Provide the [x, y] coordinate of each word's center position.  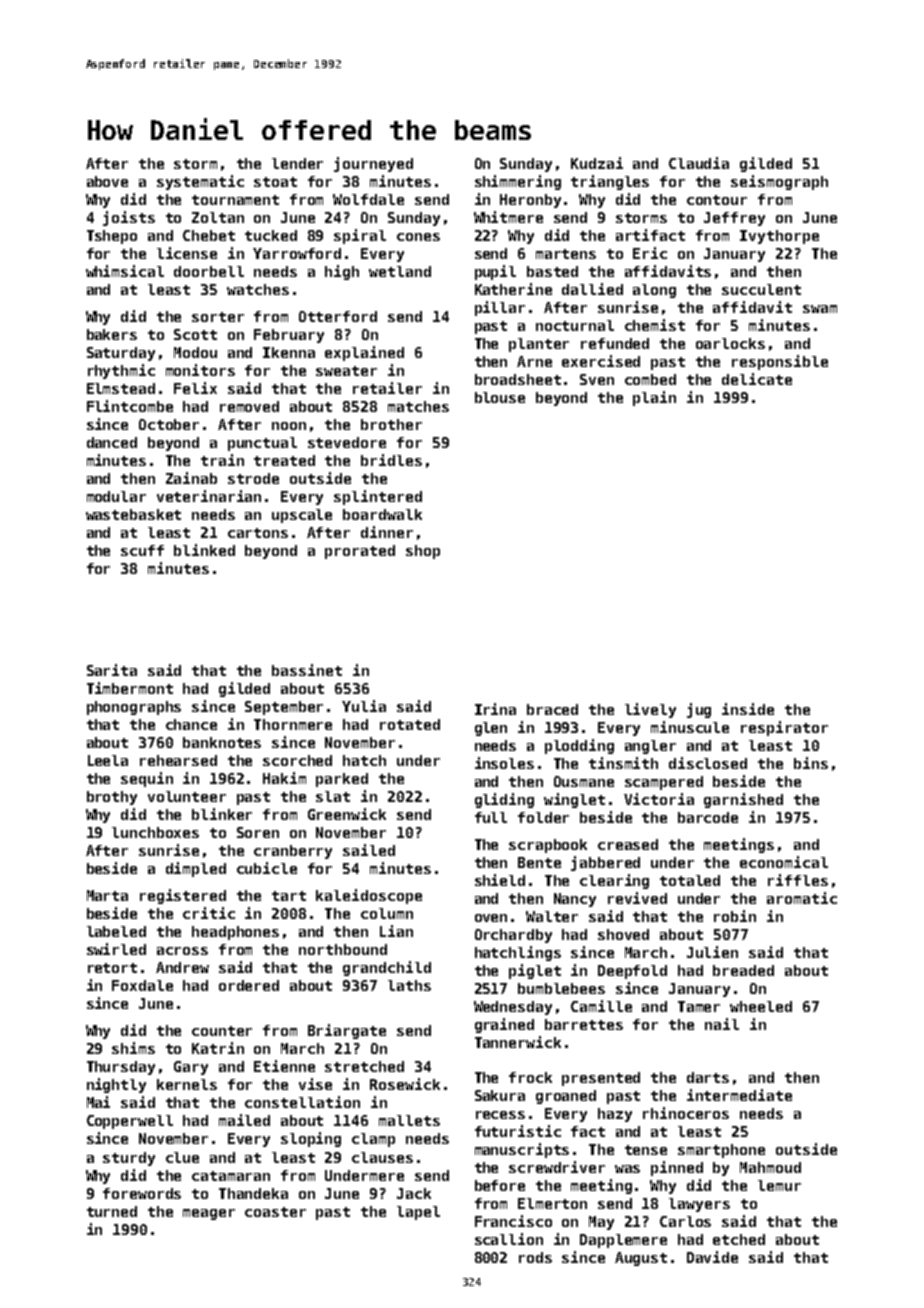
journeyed [373, 164]
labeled [116, 931]
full [491, 817]
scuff [142, 550]
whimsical [125, 271]
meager [209, 1214]
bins [811, 763]
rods [535, 1257]
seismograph [779, 182]
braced [552, 709]
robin [735, 916]
